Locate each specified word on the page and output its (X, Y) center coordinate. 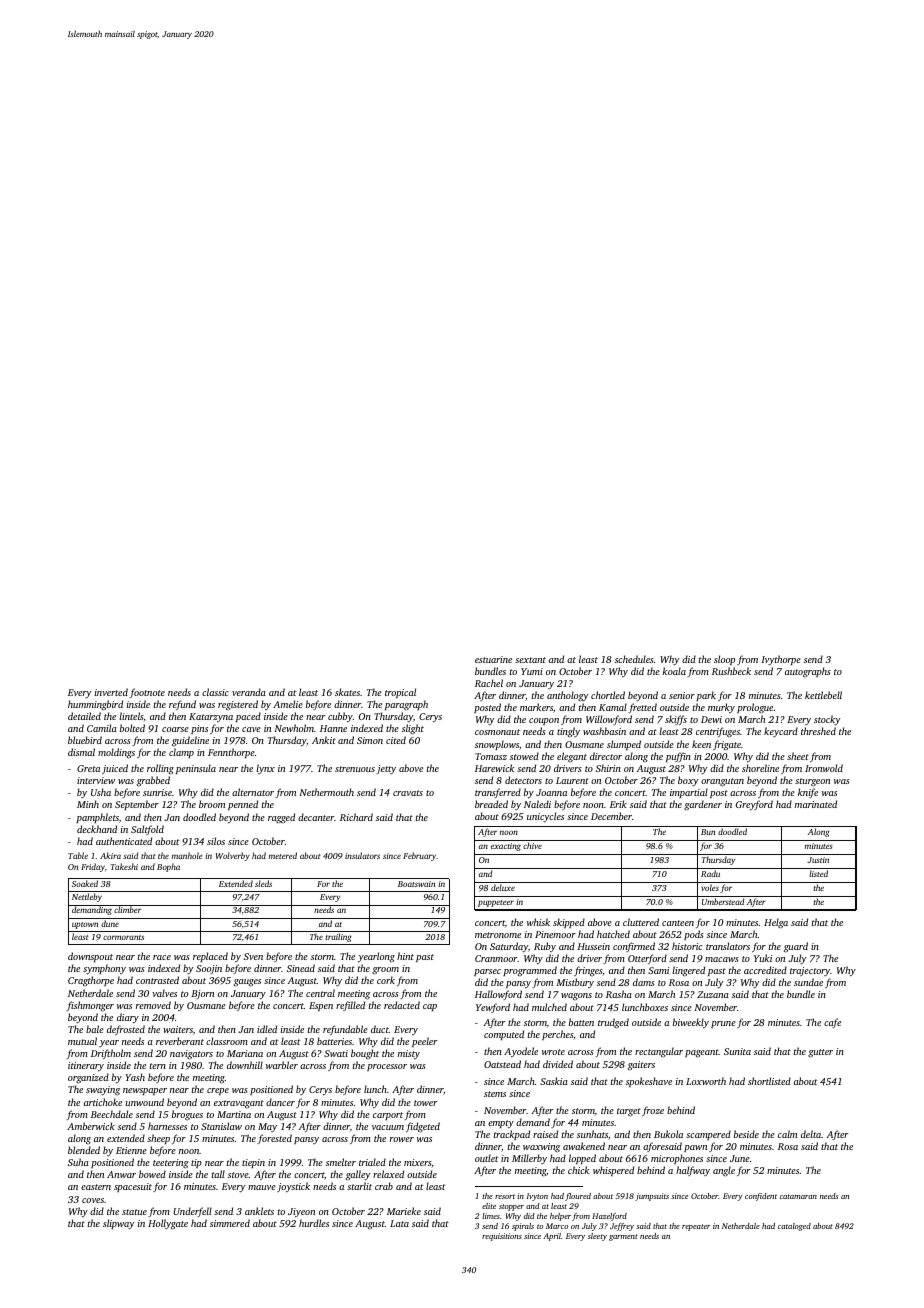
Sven (253, 956)
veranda (249, 692)
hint (405, 956)
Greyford (754, 805)
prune (723, 1024)
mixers (417, 1162)
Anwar (121, 1174)
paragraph (406, 705)
